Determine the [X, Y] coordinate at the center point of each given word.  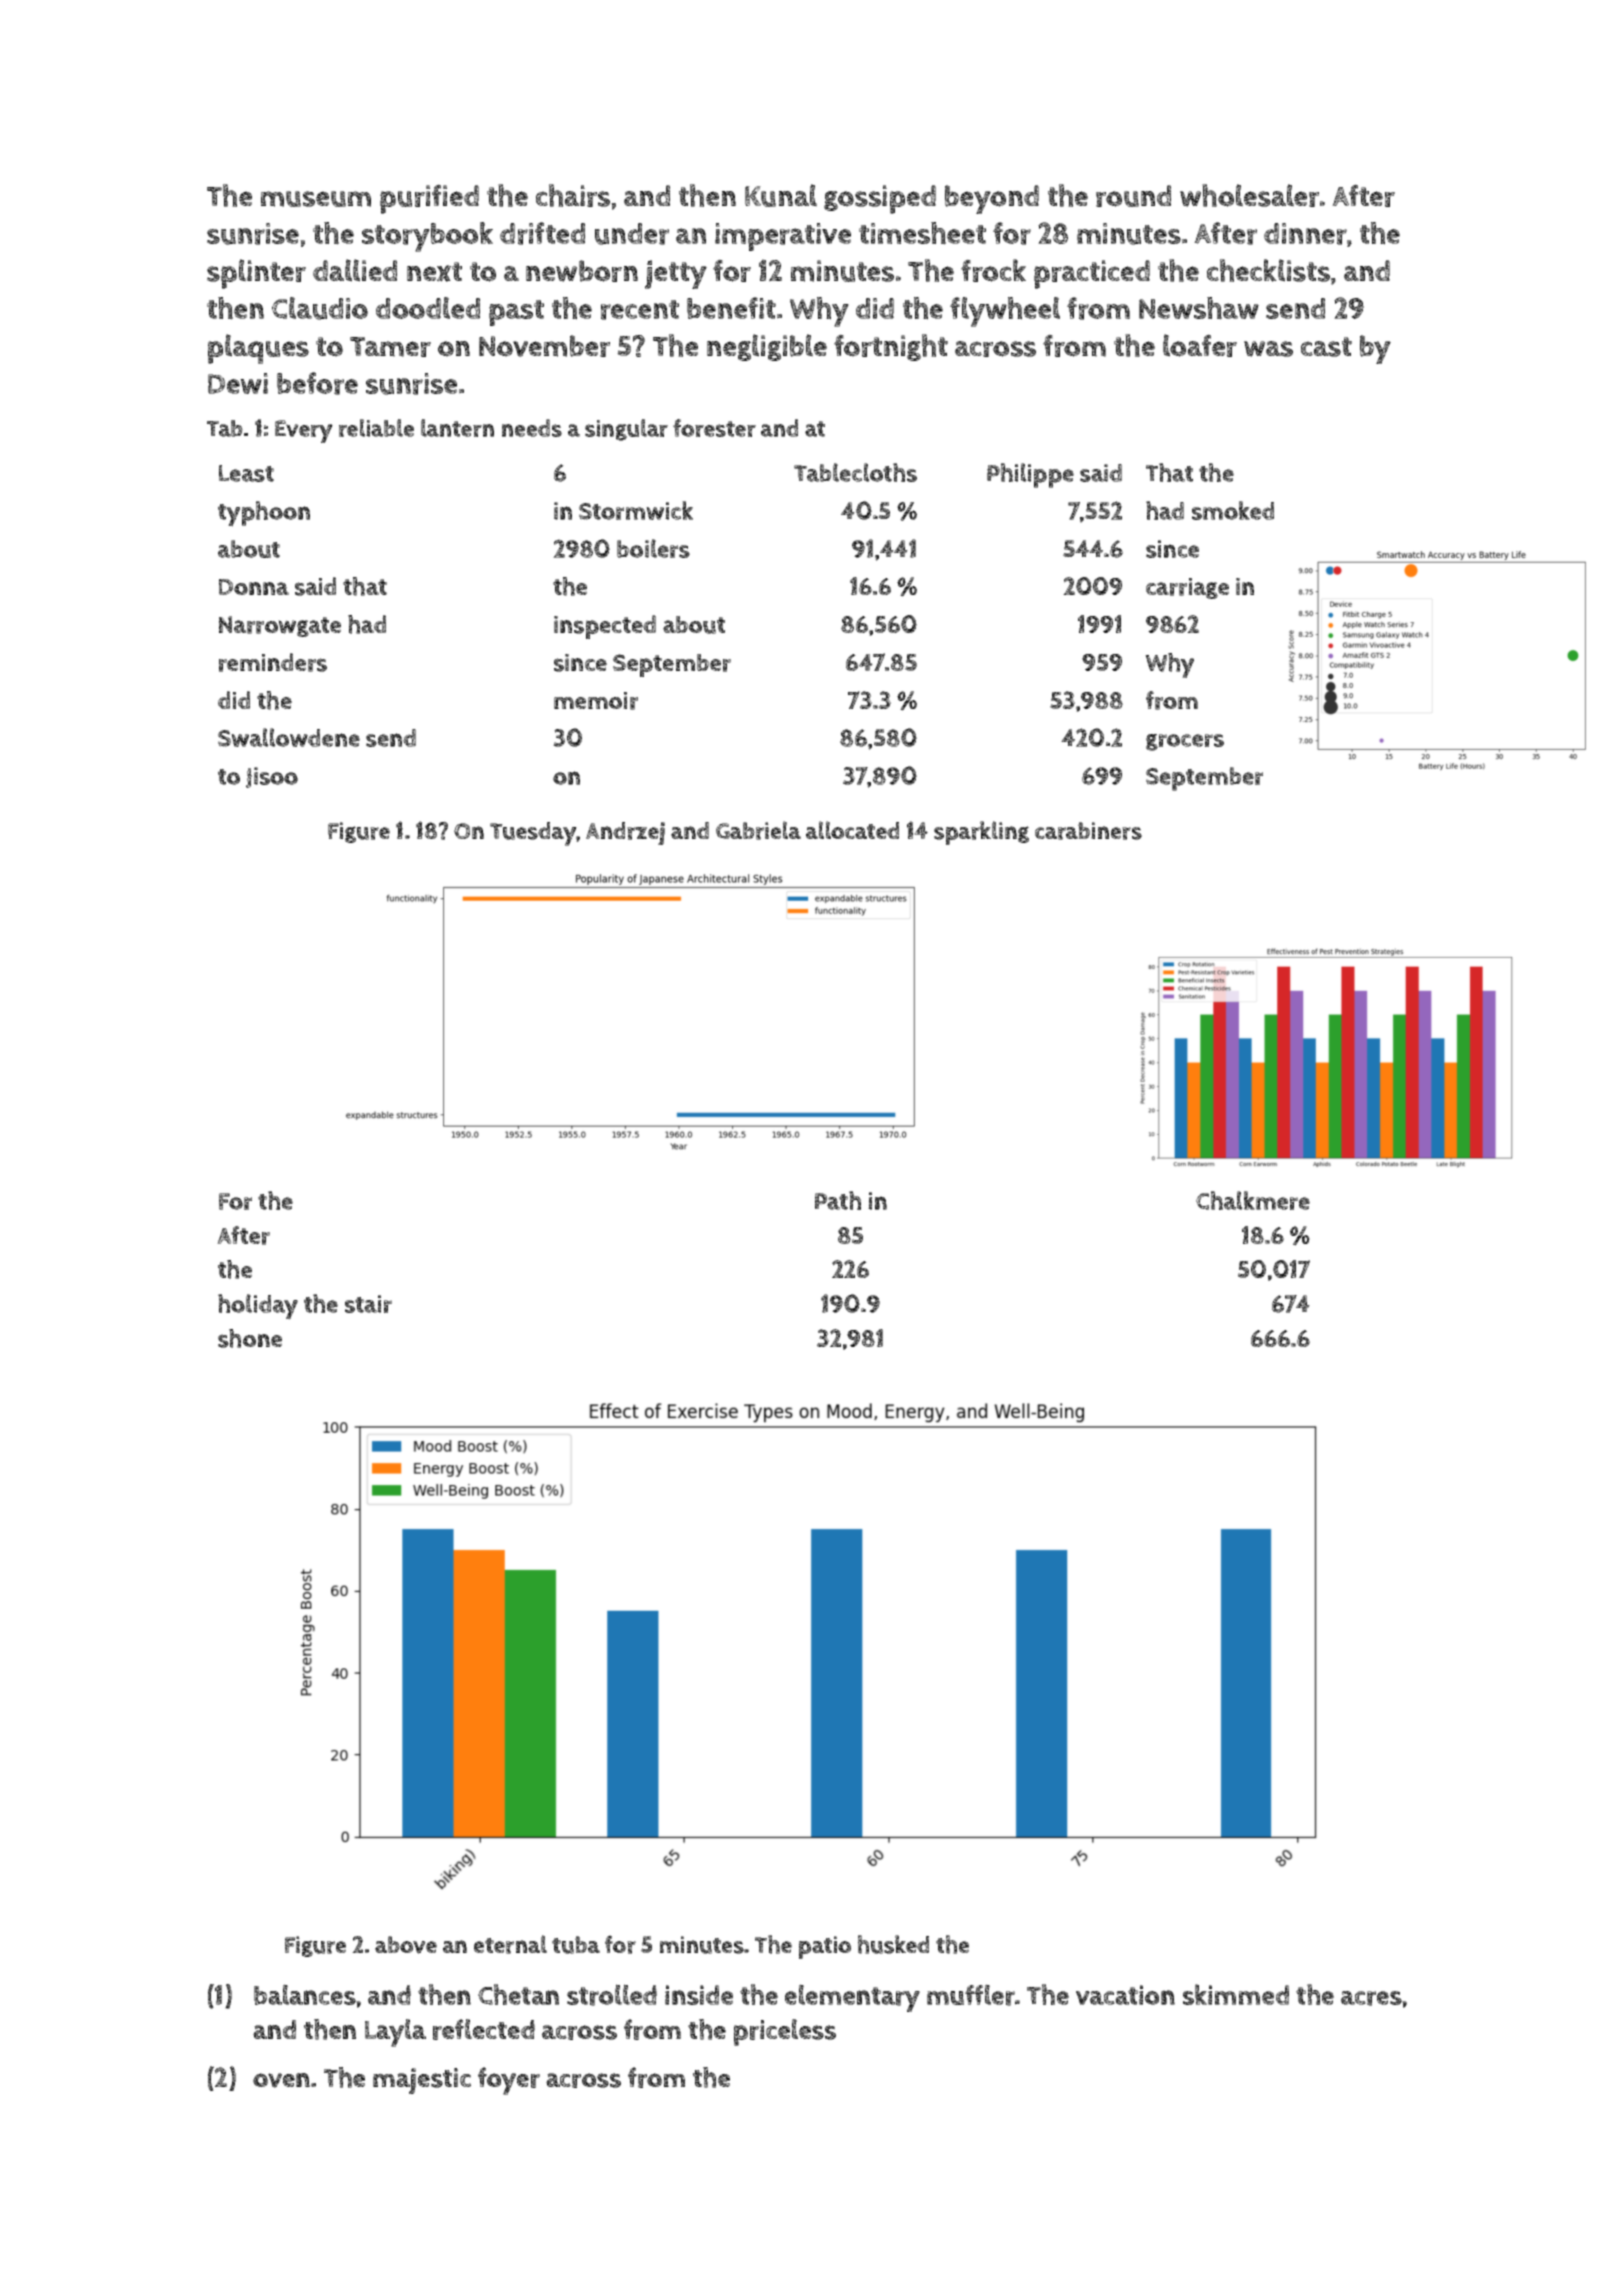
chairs [573, 195]
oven [281, 2080]
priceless [785, 2032]
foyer [509, 2081]
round [1133, 196]
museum [316, 199]
